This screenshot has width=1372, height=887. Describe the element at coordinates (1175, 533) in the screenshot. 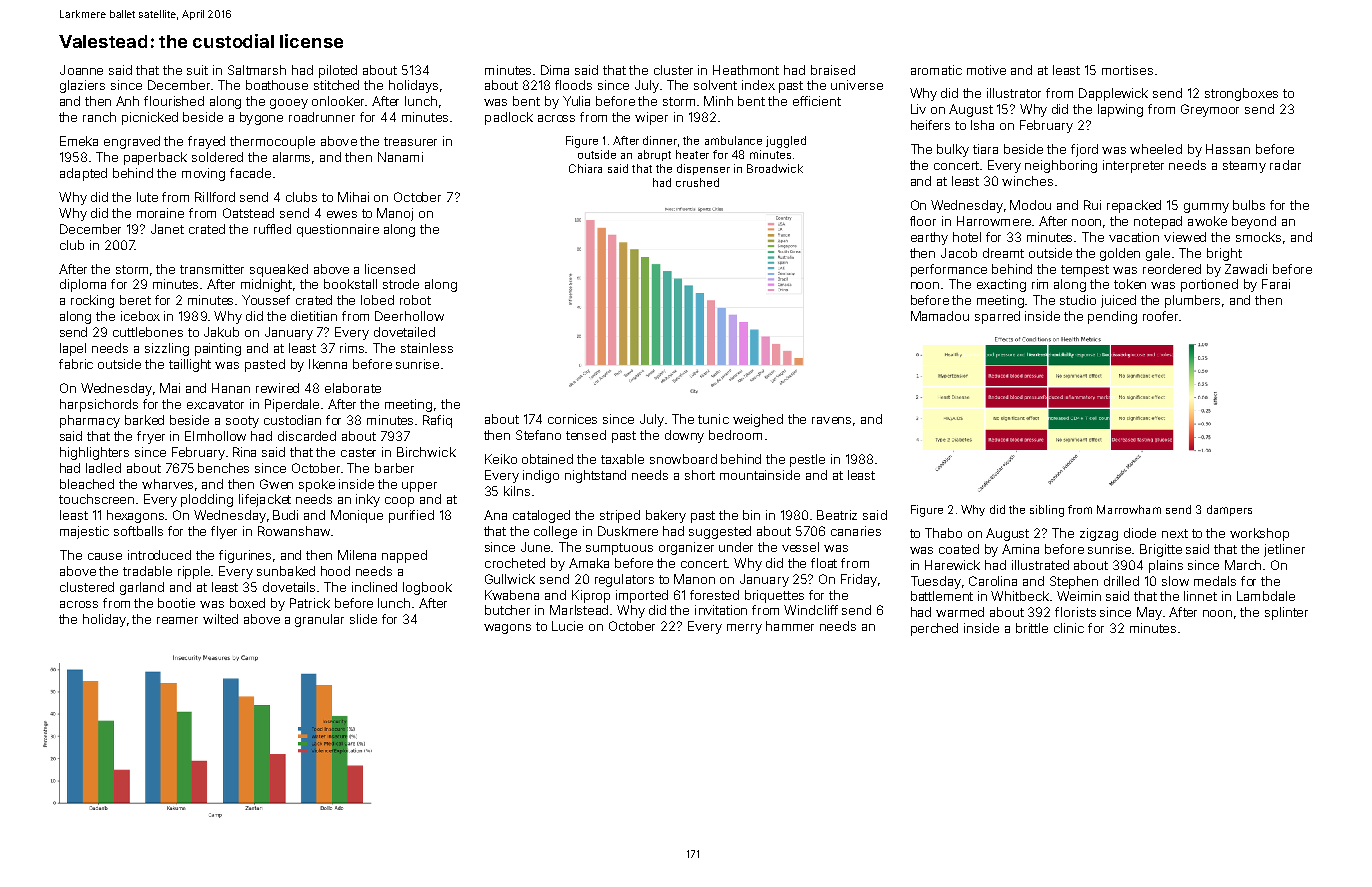

I see `next` at that location.
